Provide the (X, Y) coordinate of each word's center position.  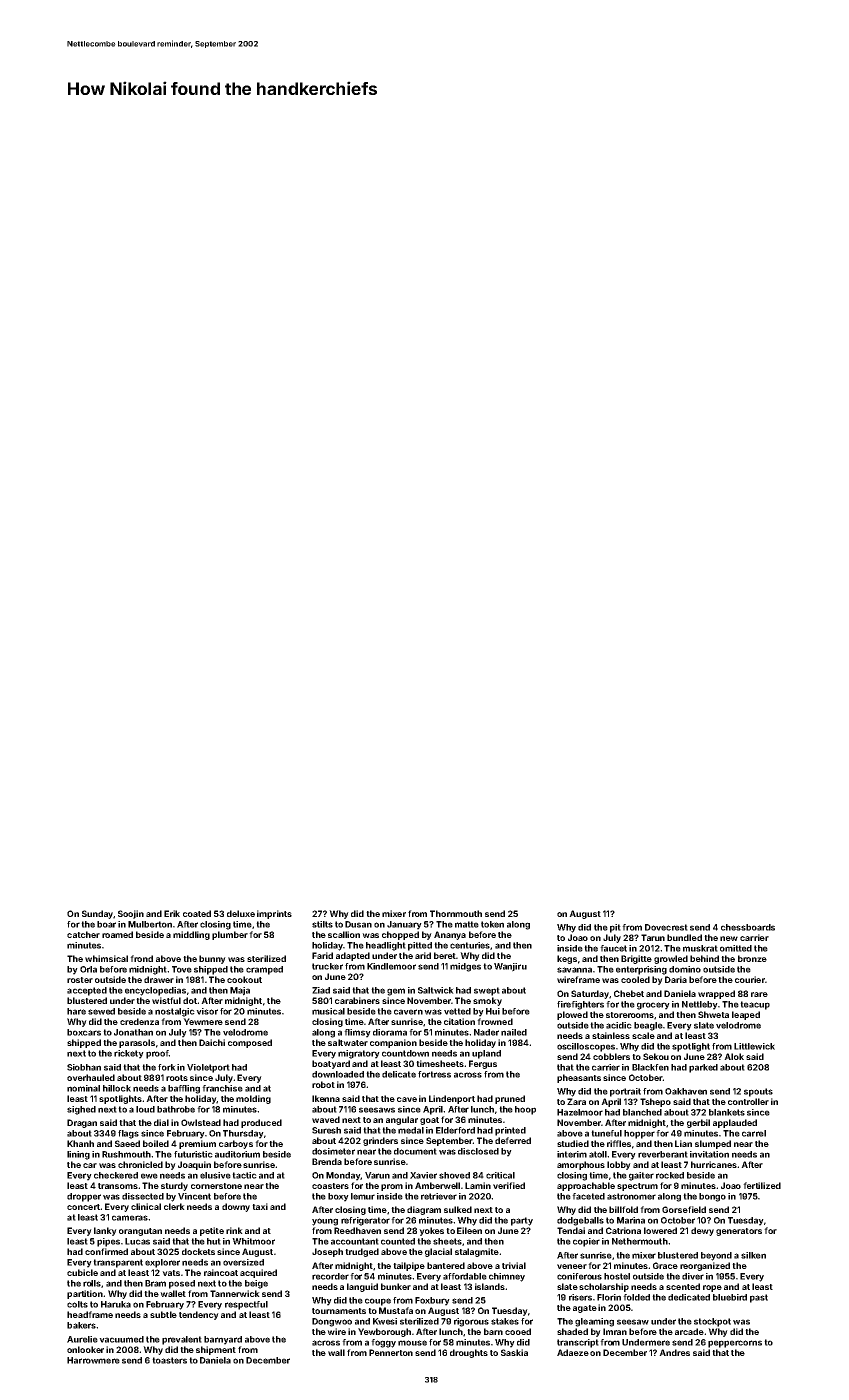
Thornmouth (456, 913)
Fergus (483, 1064)
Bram (155, 1283)
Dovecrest (666, 927)
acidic (619, 1025)
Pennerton (391, 1352)
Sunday (97, 914)
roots (177, 1078)
